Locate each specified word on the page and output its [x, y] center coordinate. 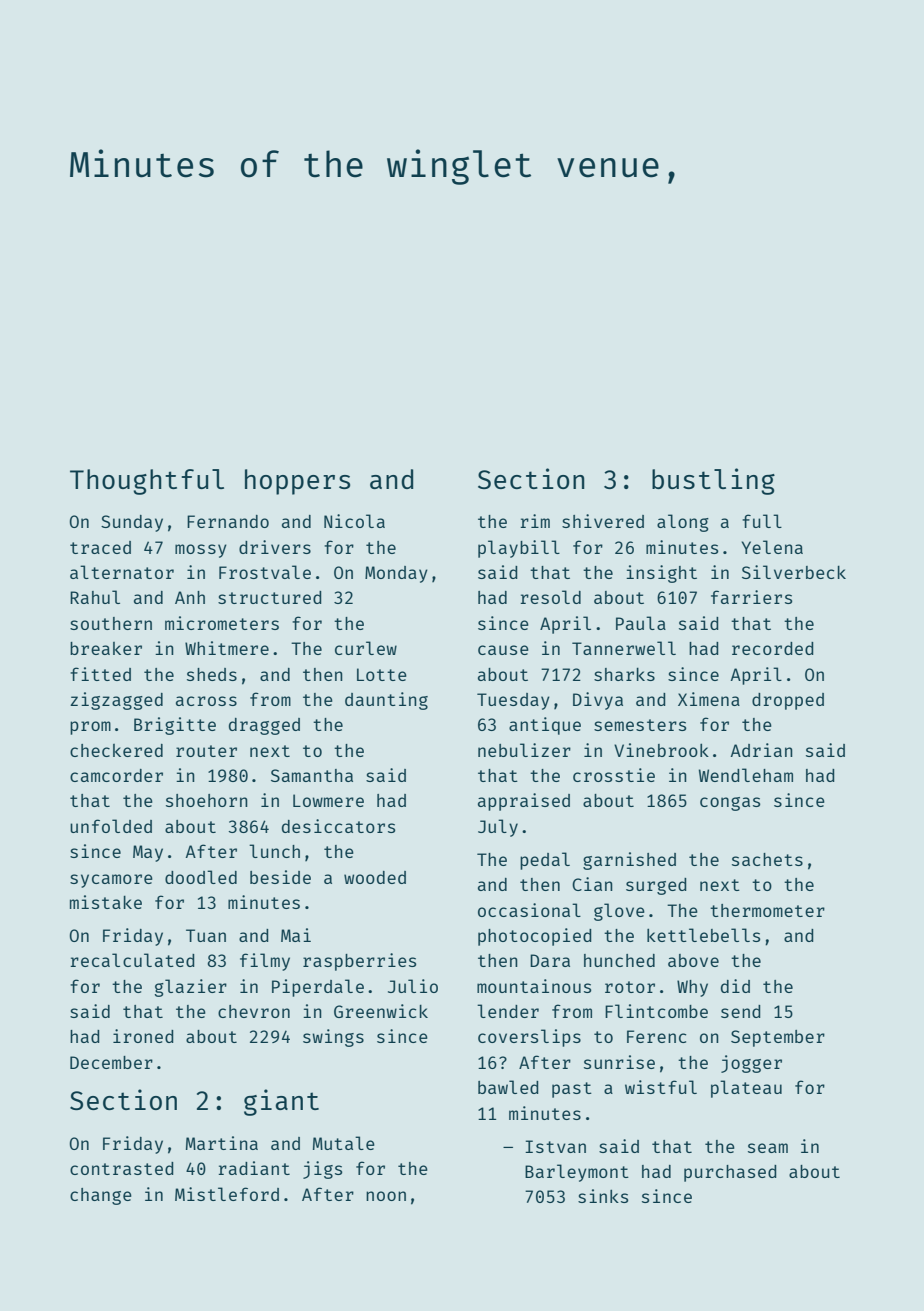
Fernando [228, 521]
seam [768, 1148]
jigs [322, 1170]
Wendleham [746, 775]
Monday [396, 574]
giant [281, 1102]
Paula [641, 623]
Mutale [344, 1143]
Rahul [95, 597]
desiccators [338, 826]
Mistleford [227, 1194]
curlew [366, 648]
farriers [751, 597]
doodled [201, 877]
